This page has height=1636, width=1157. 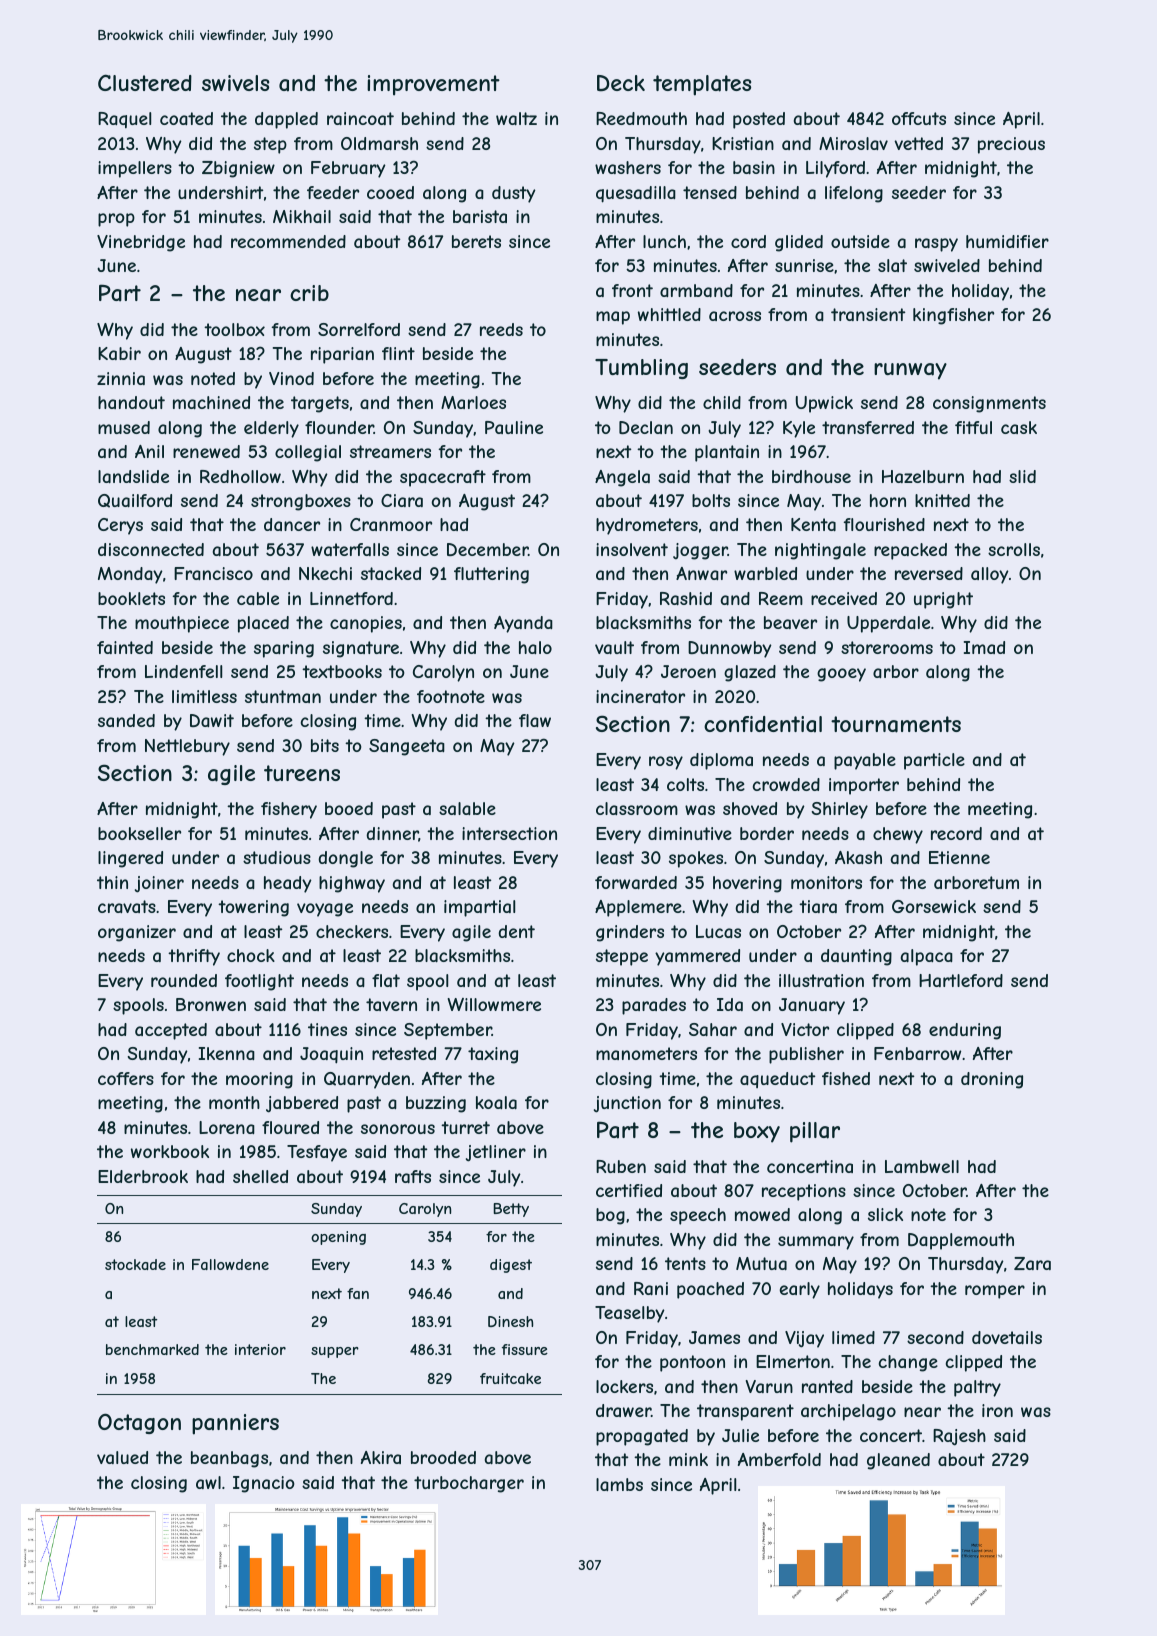 I want to click on collegial, so click(x=308, y=453).
